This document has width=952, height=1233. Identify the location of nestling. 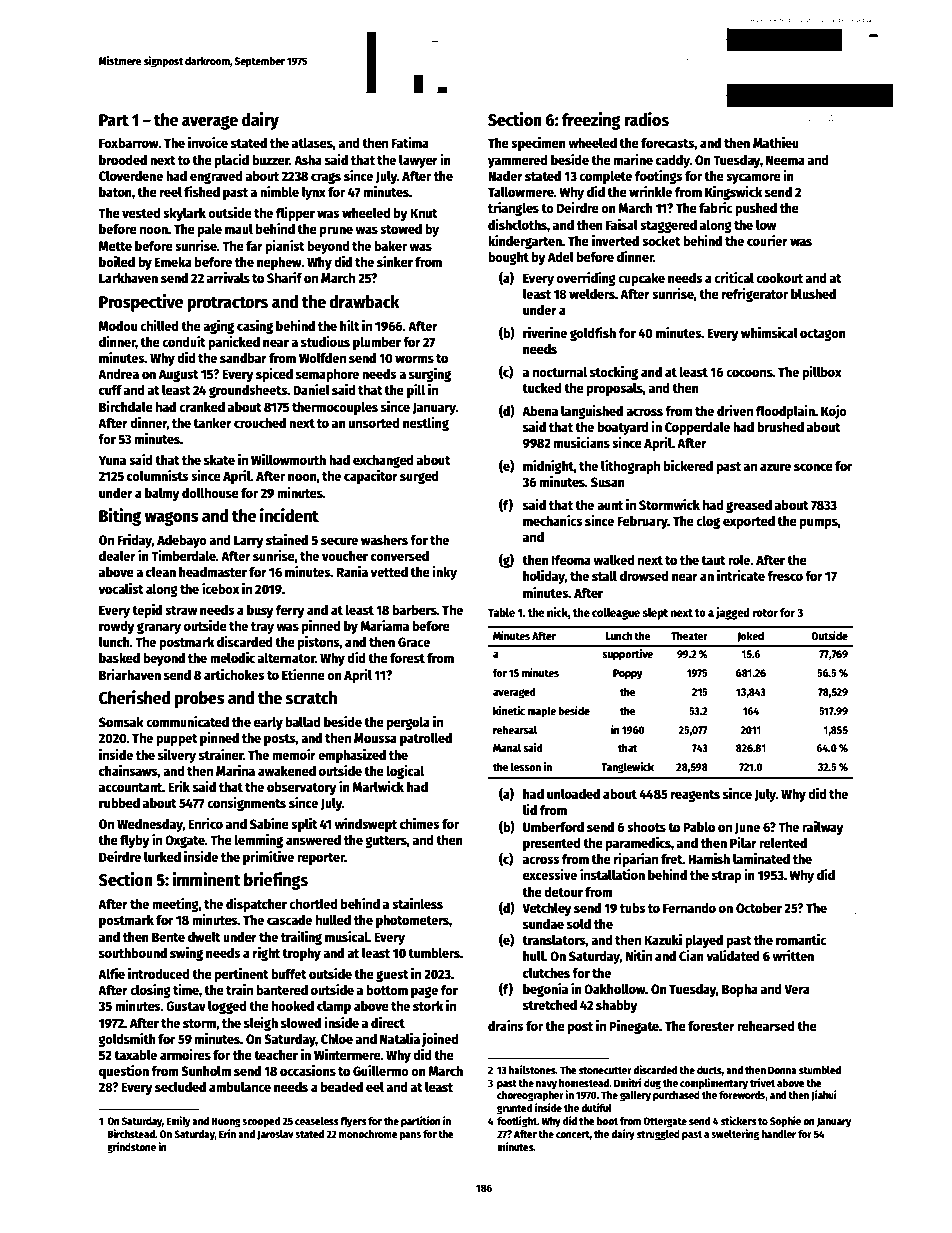
(426, 424).
